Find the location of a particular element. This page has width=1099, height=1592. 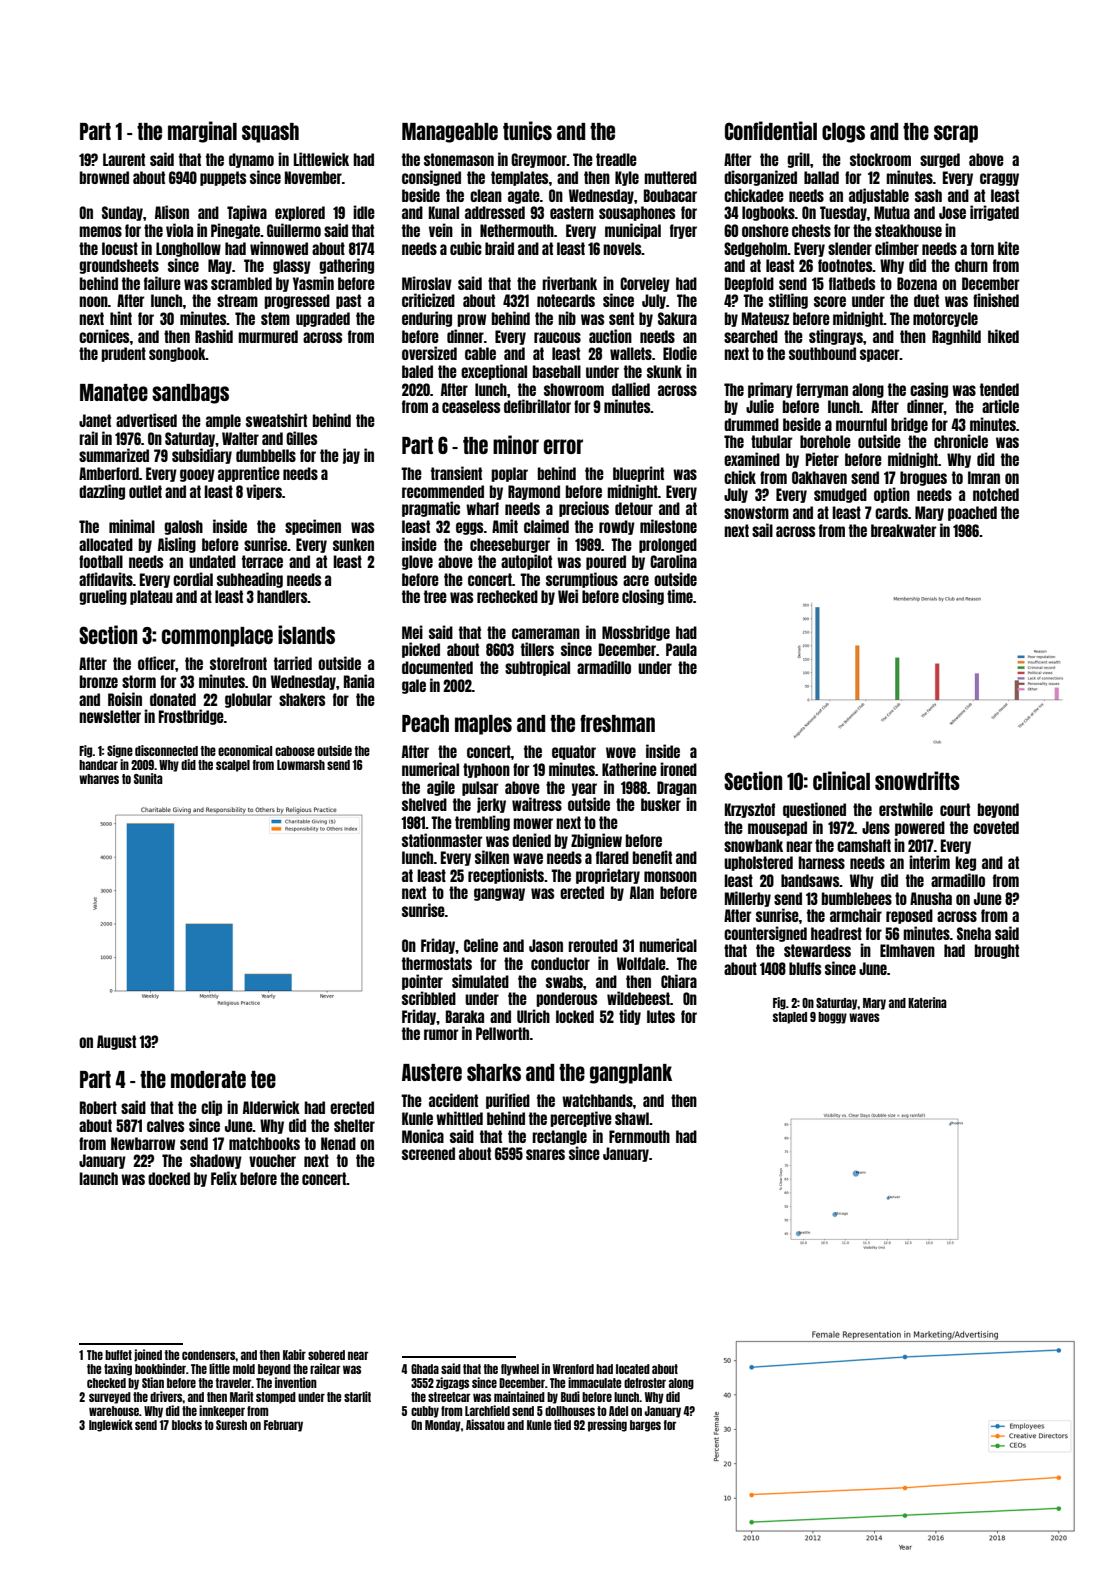

stonemason is located at coordinates (459, 159).
